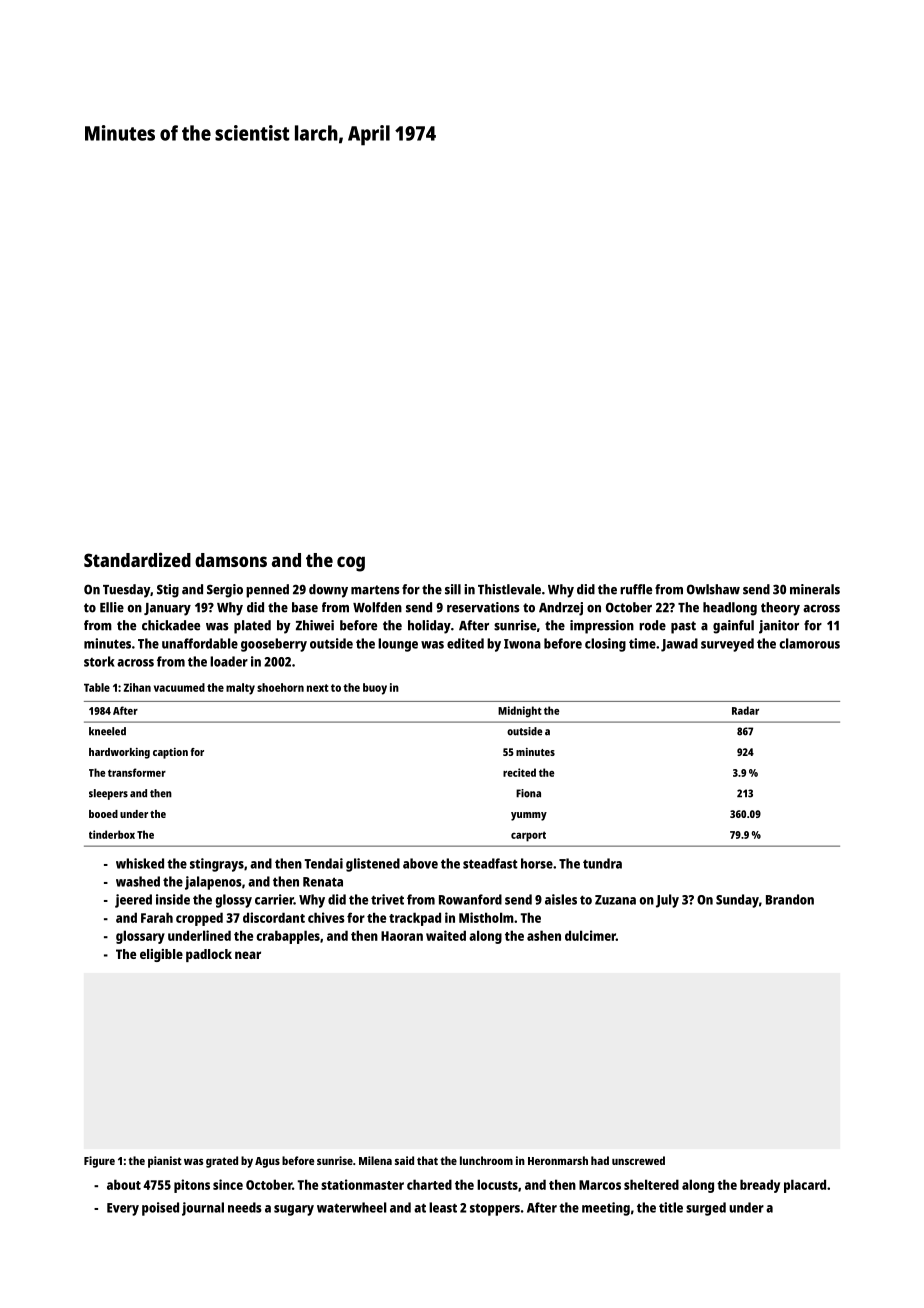  I want to click on caption, so click(170, 753).
